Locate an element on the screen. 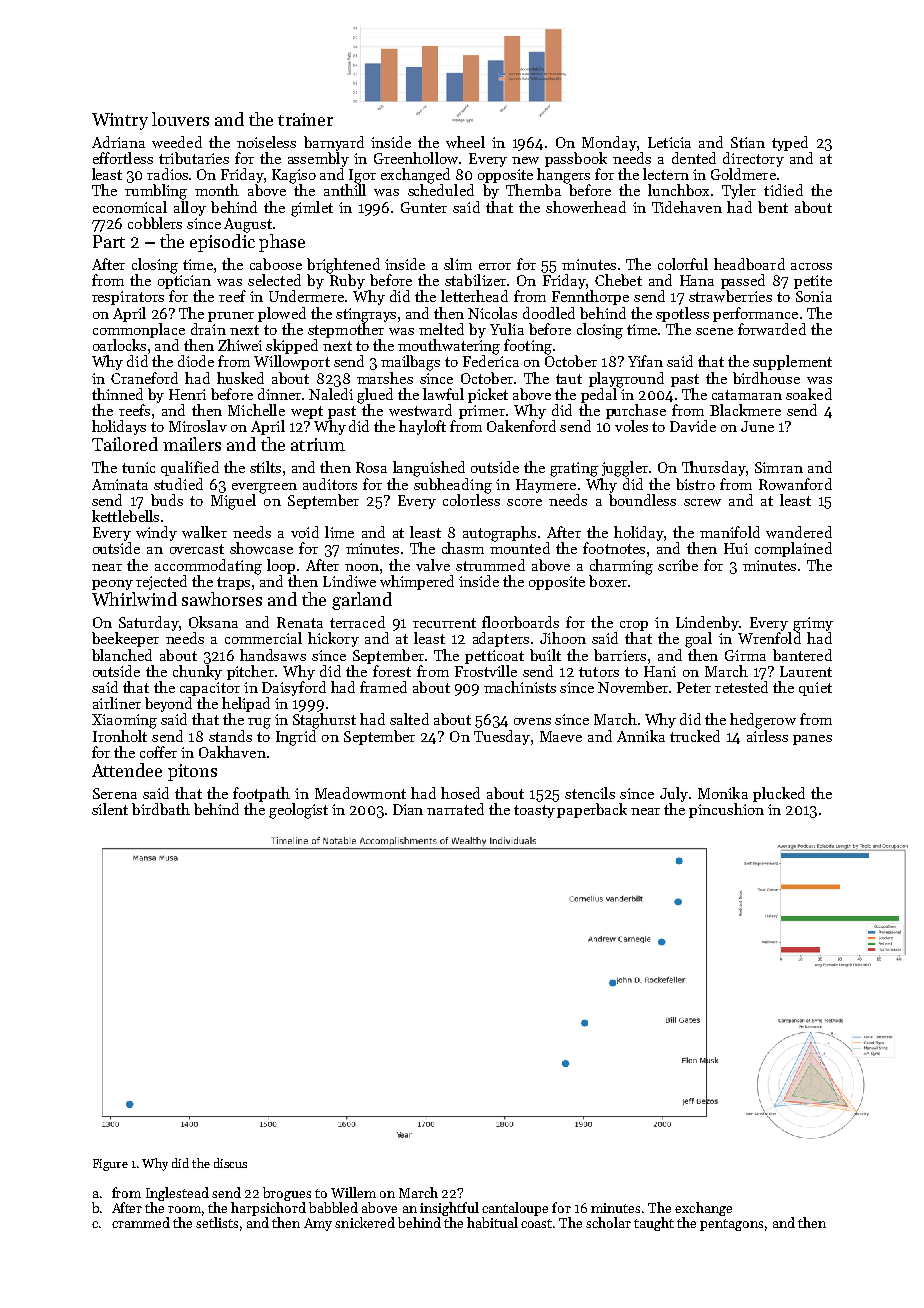 This screenshot has width=924, height=1308. toasty is located at coordinates (534, 811).
